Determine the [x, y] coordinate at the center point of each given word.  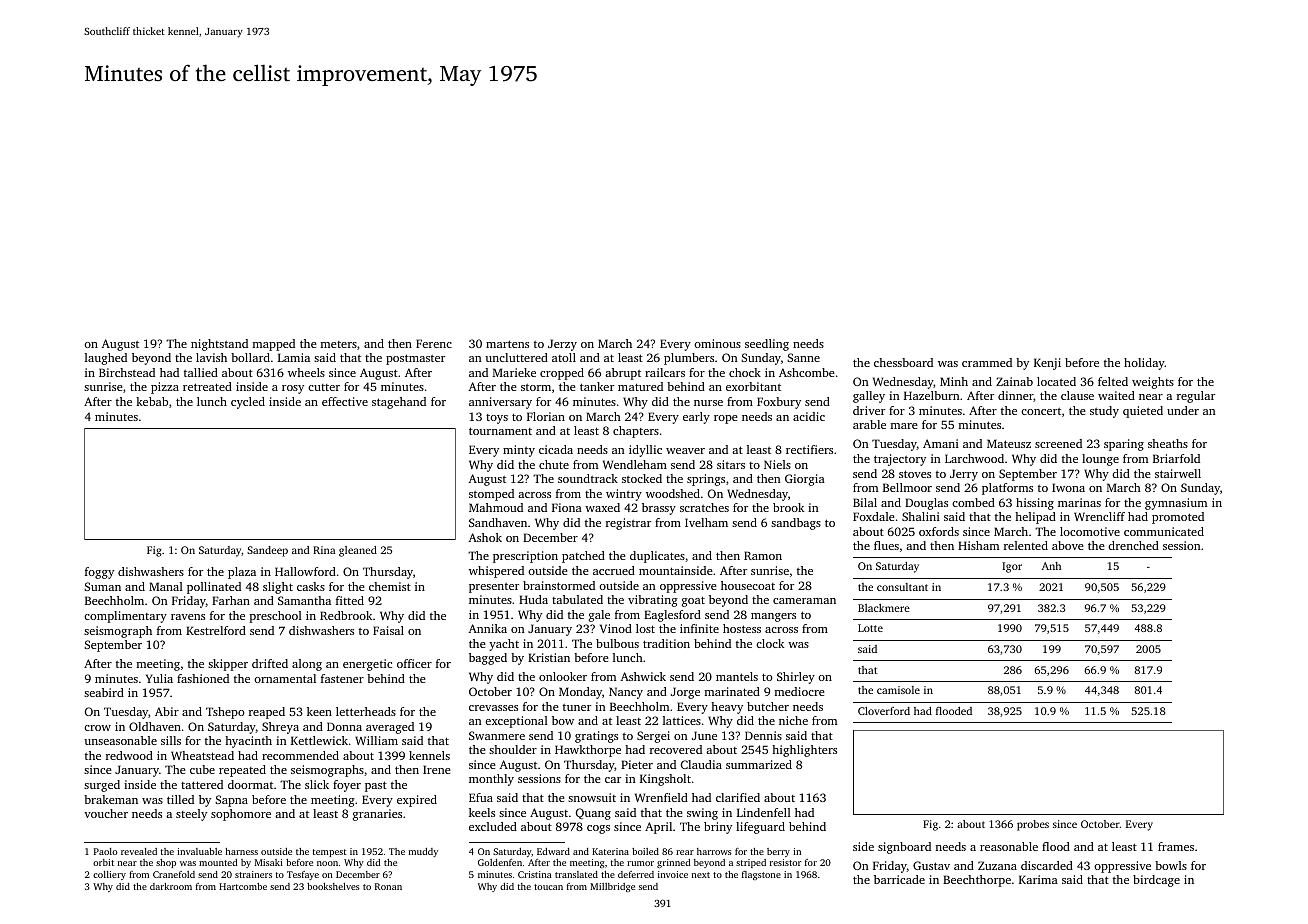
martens [507, 344]
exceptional [516, 722]
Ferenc [434, 343]
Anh [1051, 566]
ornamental [285, 678]
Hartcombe [243, 886]
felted [1113, 381]
